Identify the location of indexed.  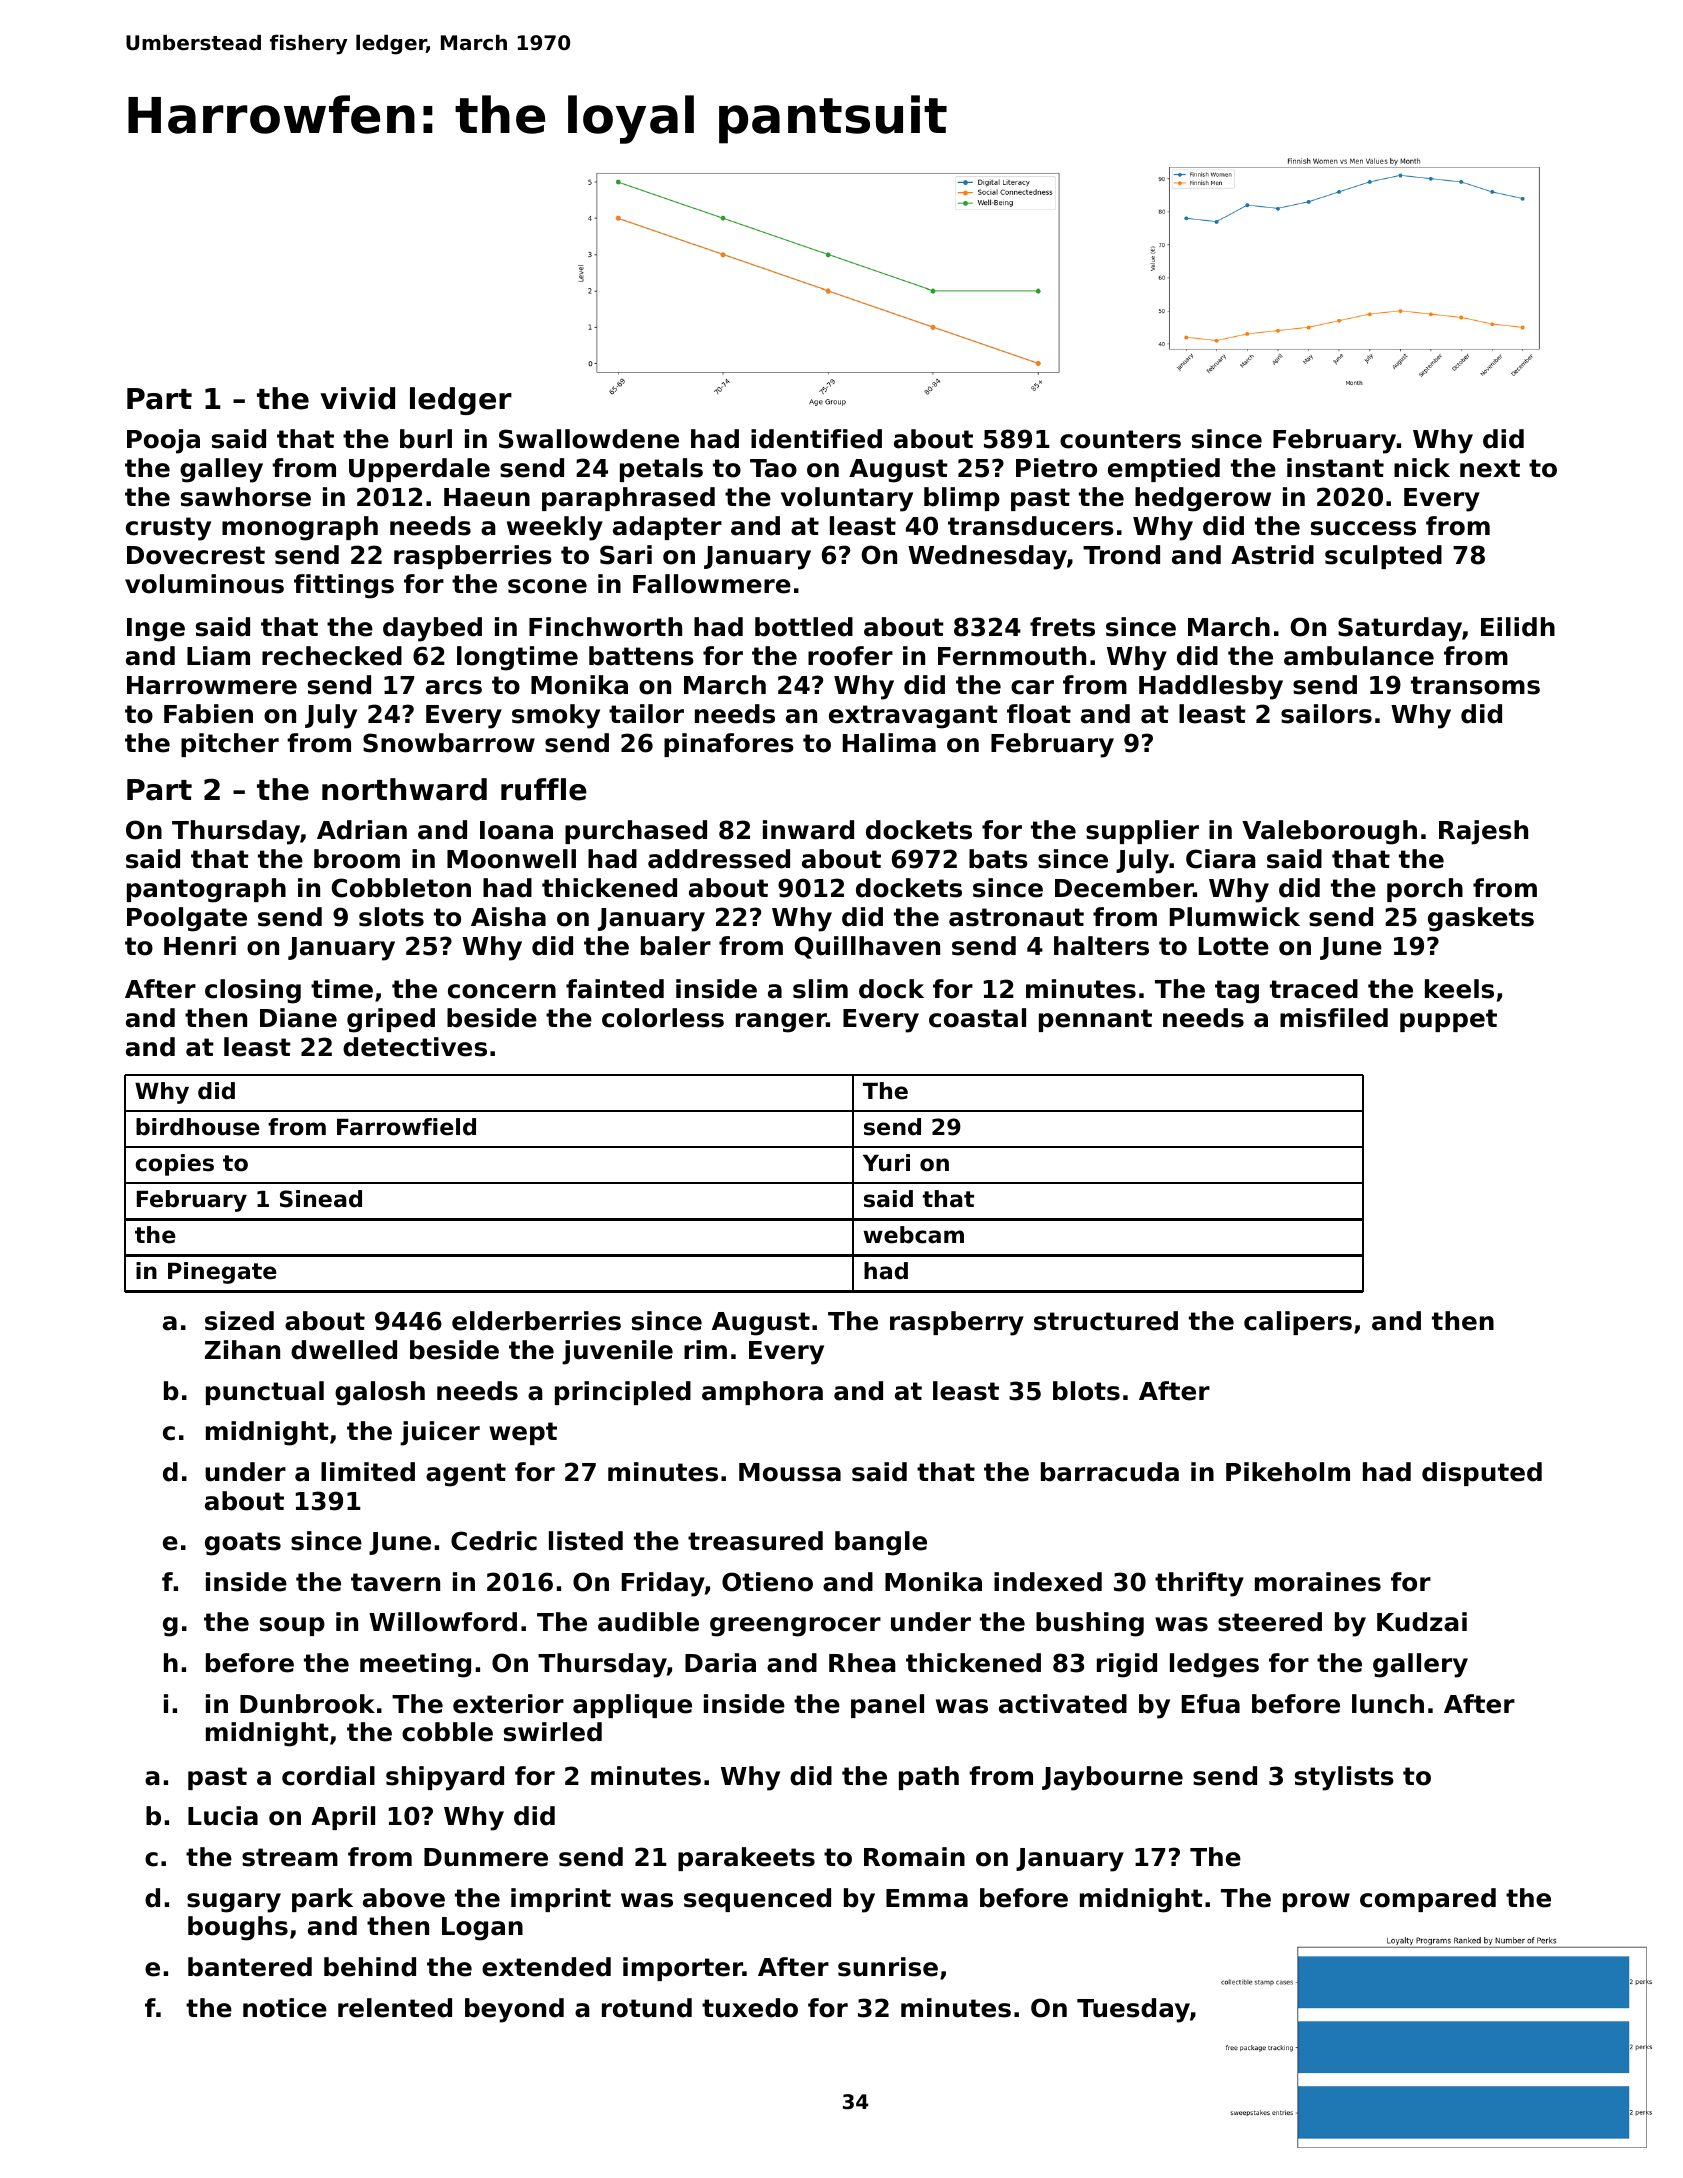
(1048, 1582).
